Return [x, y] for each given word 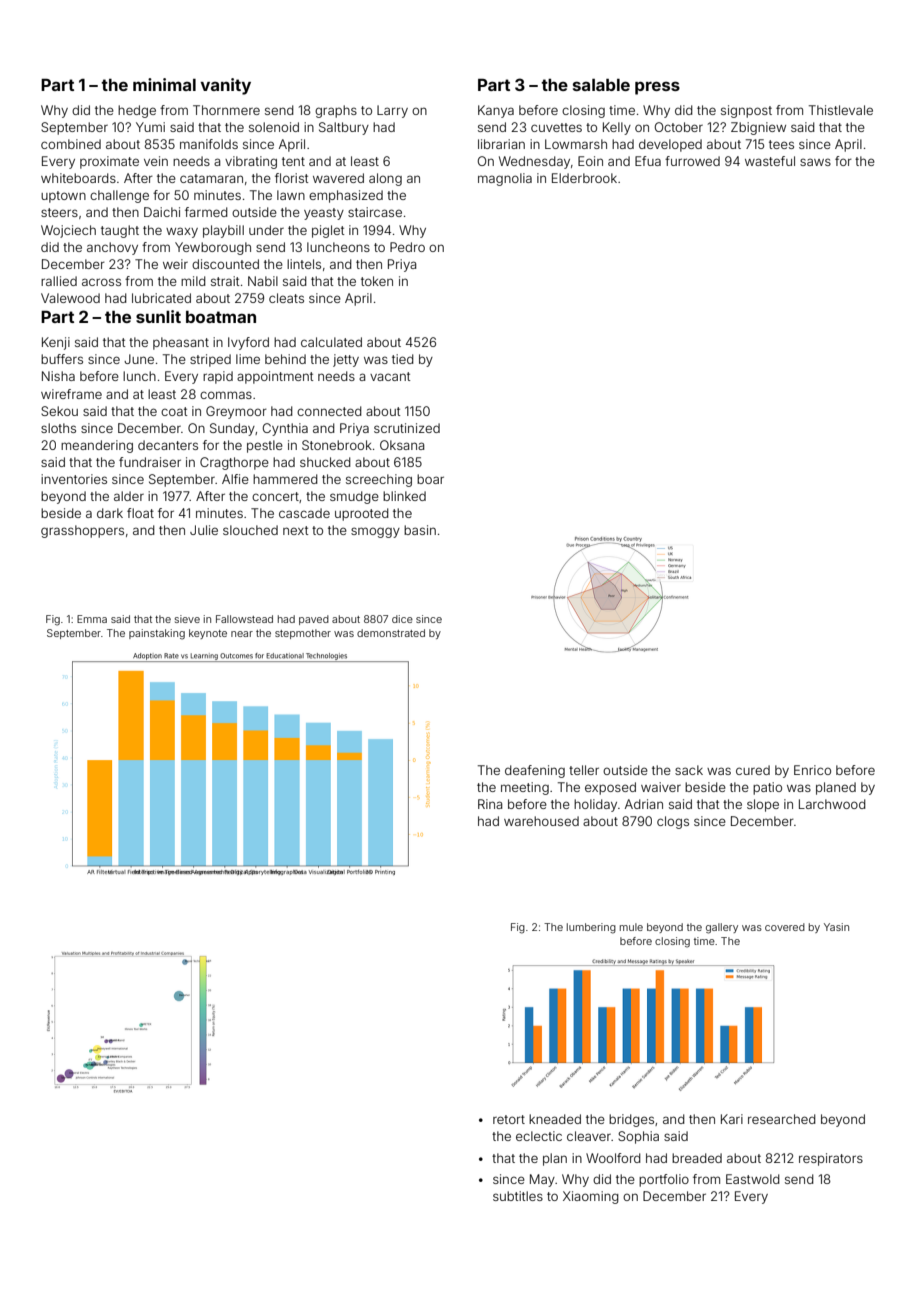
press [657, 88]
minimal [164, 84]
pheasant [181, 343]
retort [509, 1119]
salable [601, 85]
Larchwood [832, 804]
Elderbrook [584, 178]
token [377, 281]
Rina [490, 804]
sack [689, 770]
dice [402, 619]
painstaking [157, 634]
